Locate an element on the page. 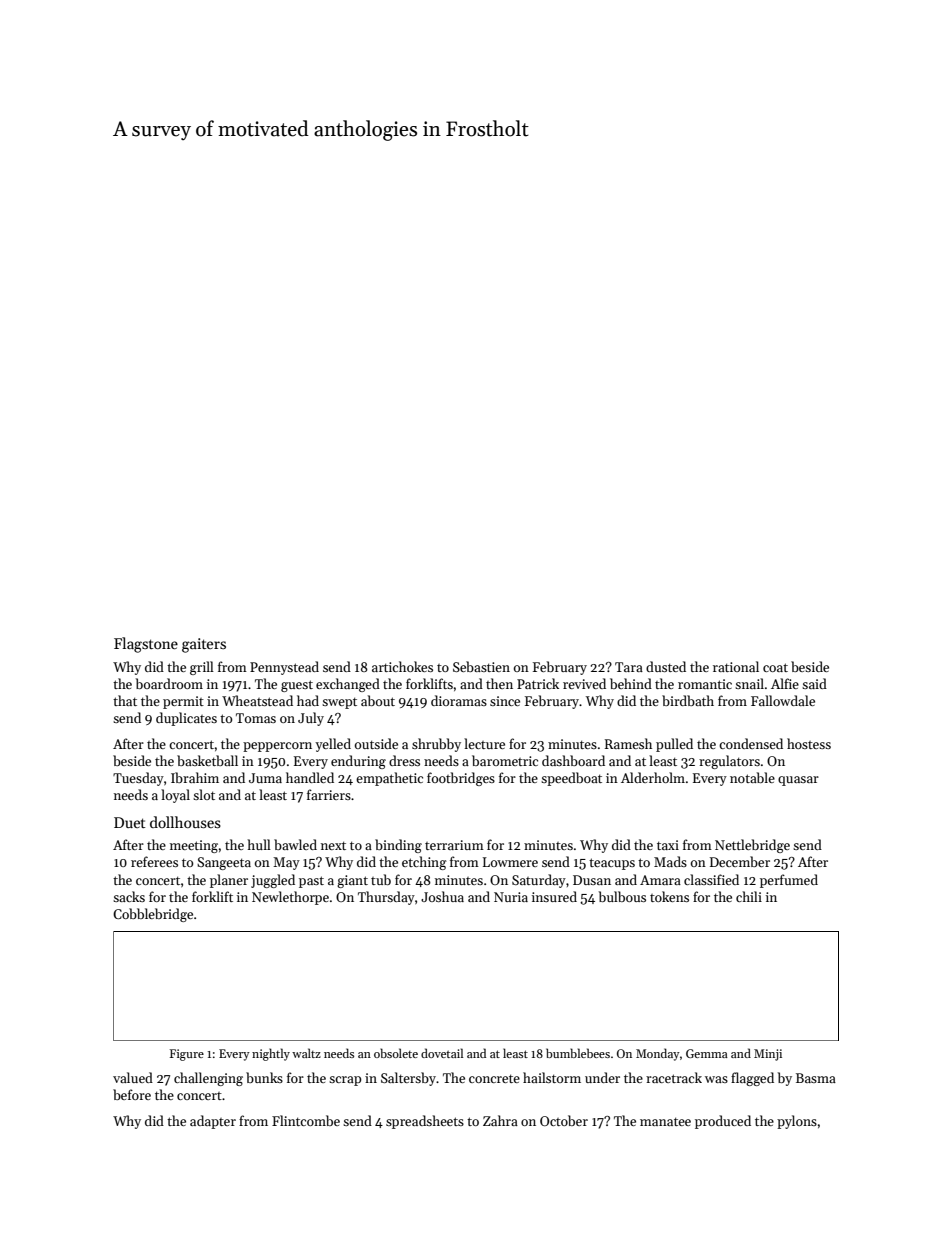 The width and height of the document is (952, 1233). Sebastien is located at coordinates (481, 666).
